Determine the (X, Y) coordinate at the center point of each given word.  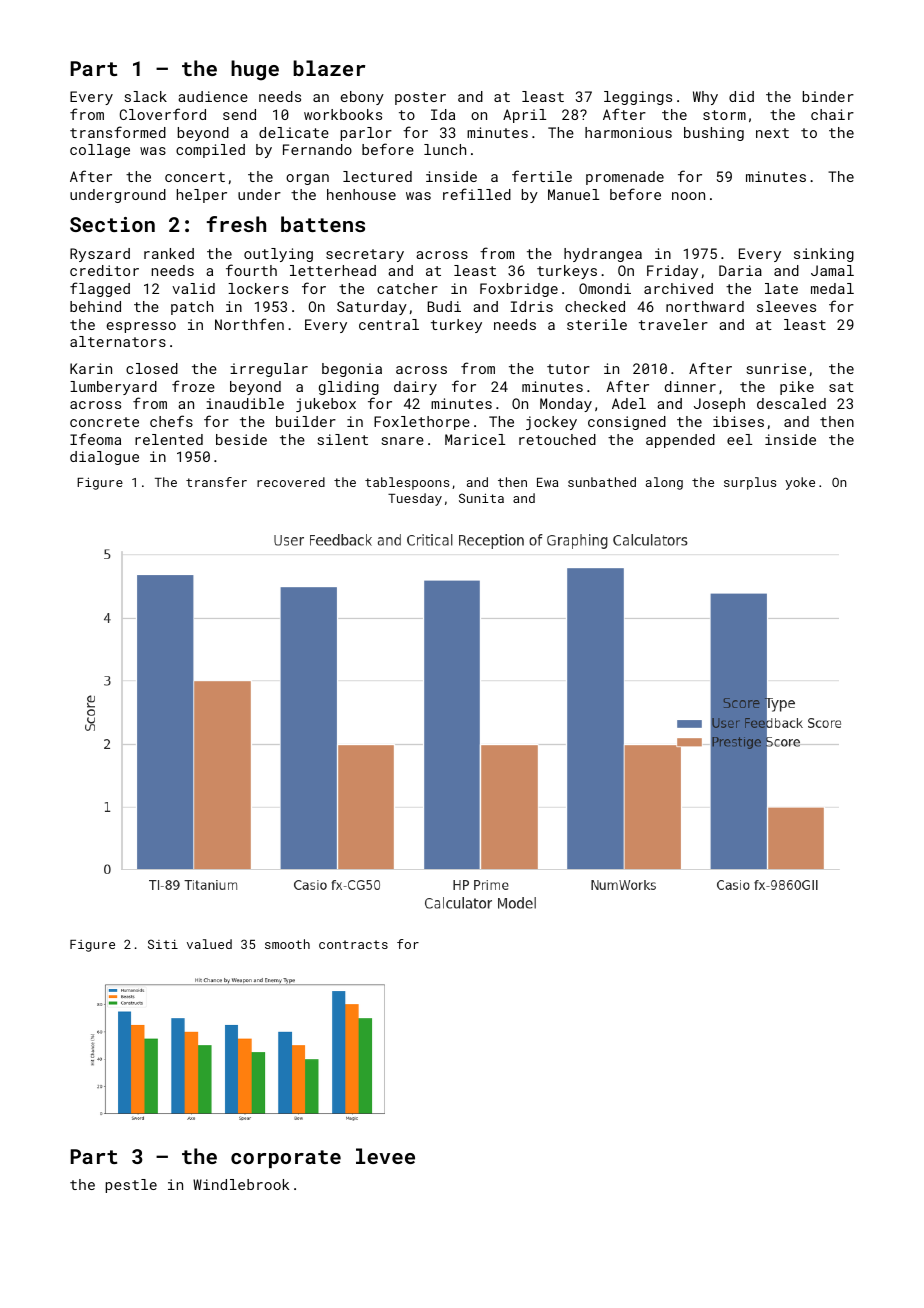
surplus (750, 483)
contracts (353, 944)
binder (828, 96)
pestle (131, 1186)
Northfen (249, 324)
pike (797, 388)
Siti (163, 944)
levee (385, 1156)
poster (420, 98)
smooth (287, 944)
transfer (216, 482)
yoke (800, 483)
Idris (532, 306)
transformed (118, 132)
